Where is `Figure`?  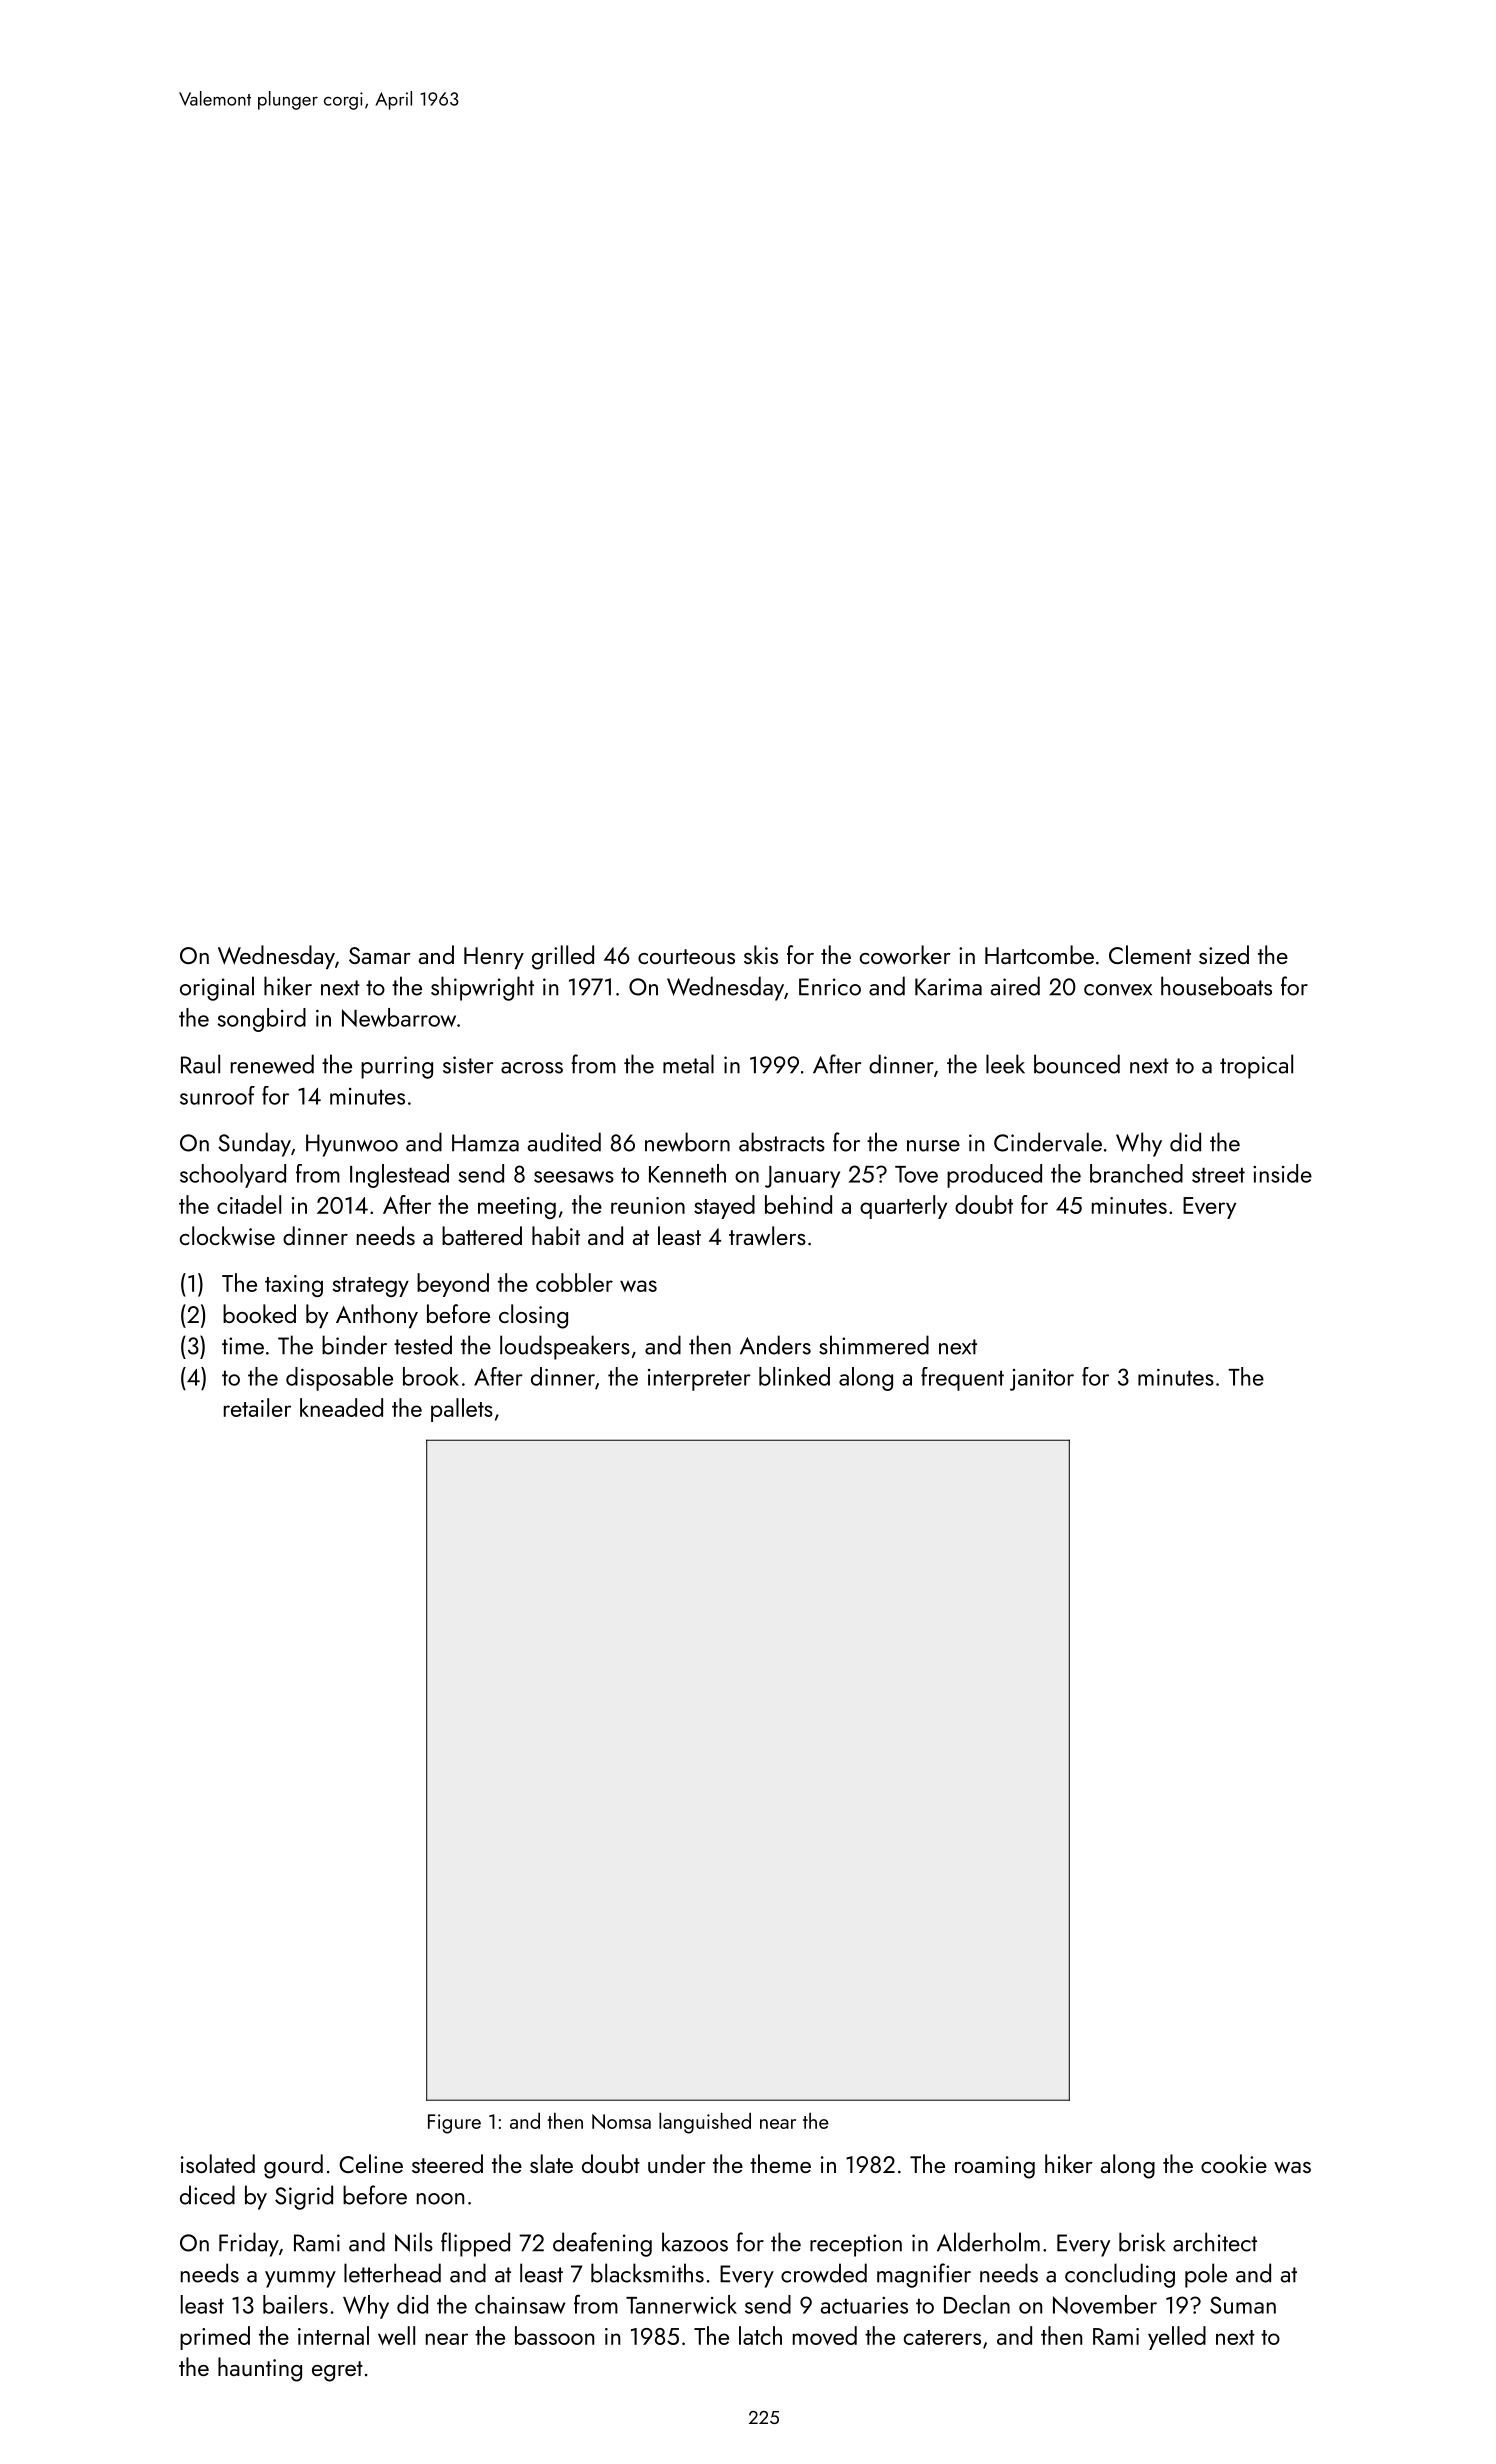
Figure is located at coordinates (454, 2124).
